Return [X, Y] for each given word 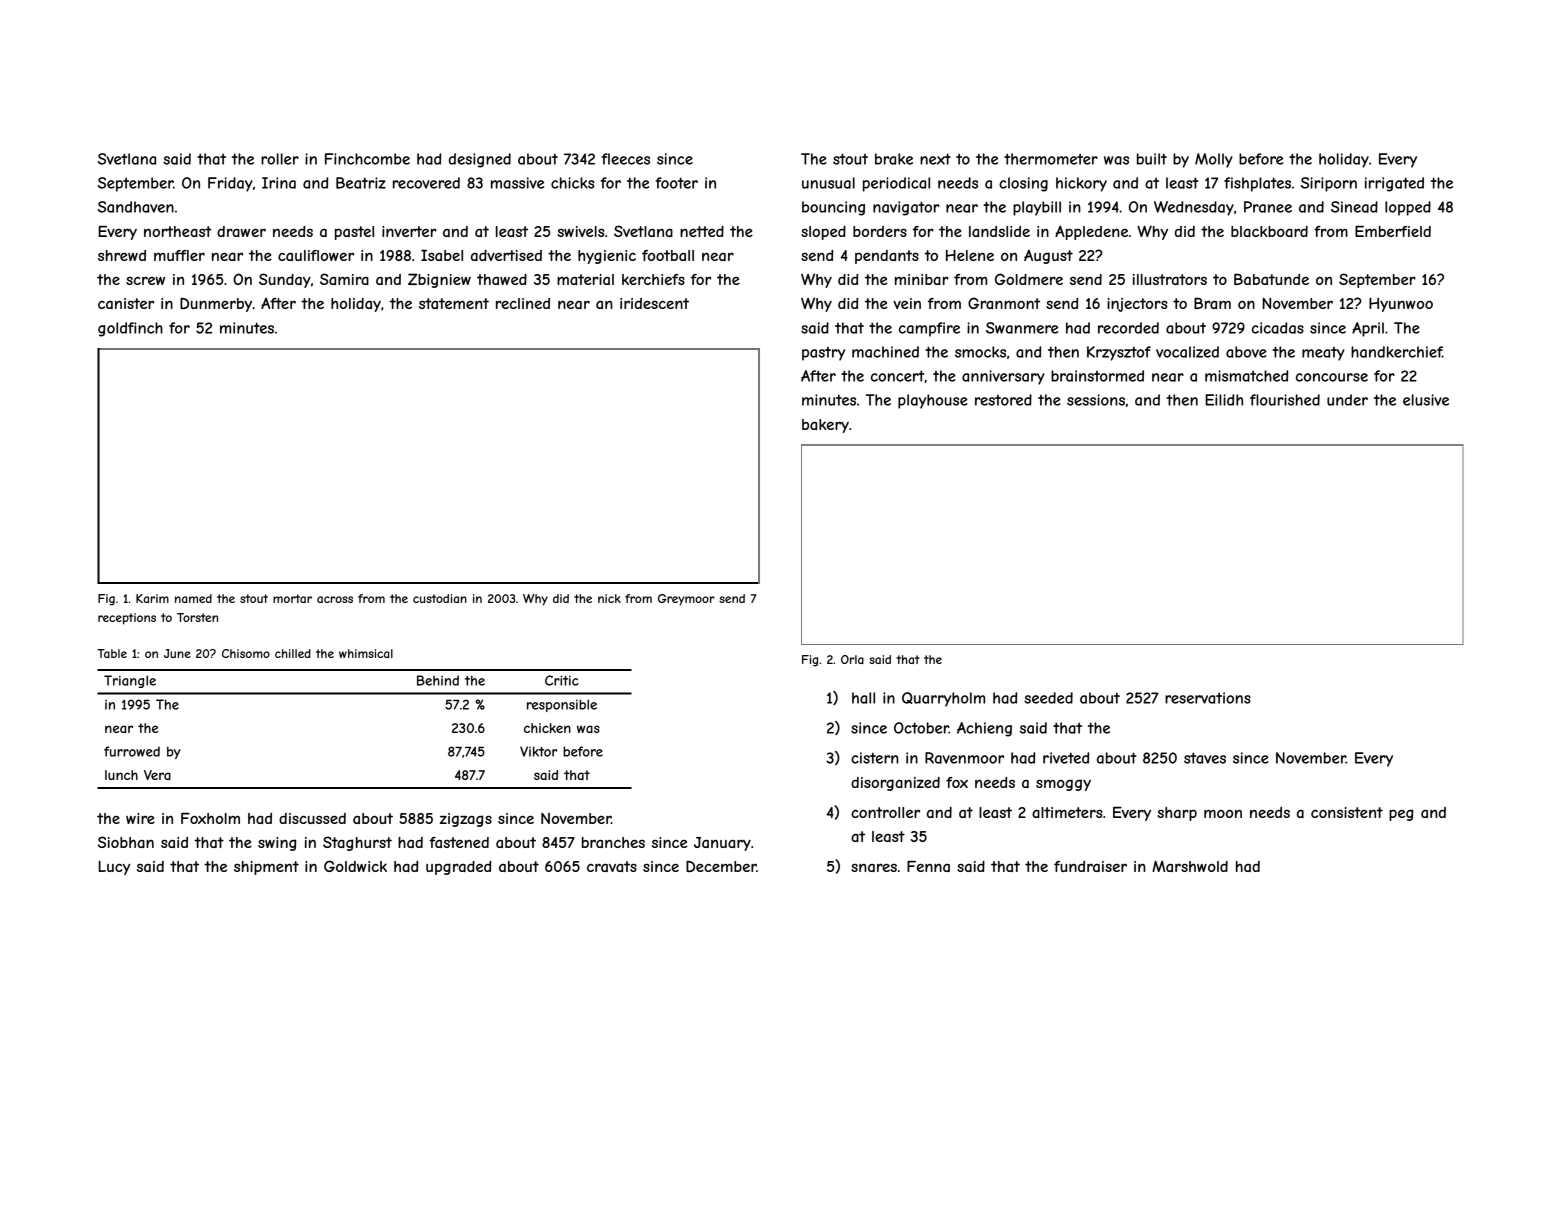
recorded [1128, 328]
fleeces [626, 159]
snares [874, 868]
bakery [825, 426]
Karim [152, 598]
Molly [1214, 160]
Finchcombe [367, 159]
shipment [266, 868]
